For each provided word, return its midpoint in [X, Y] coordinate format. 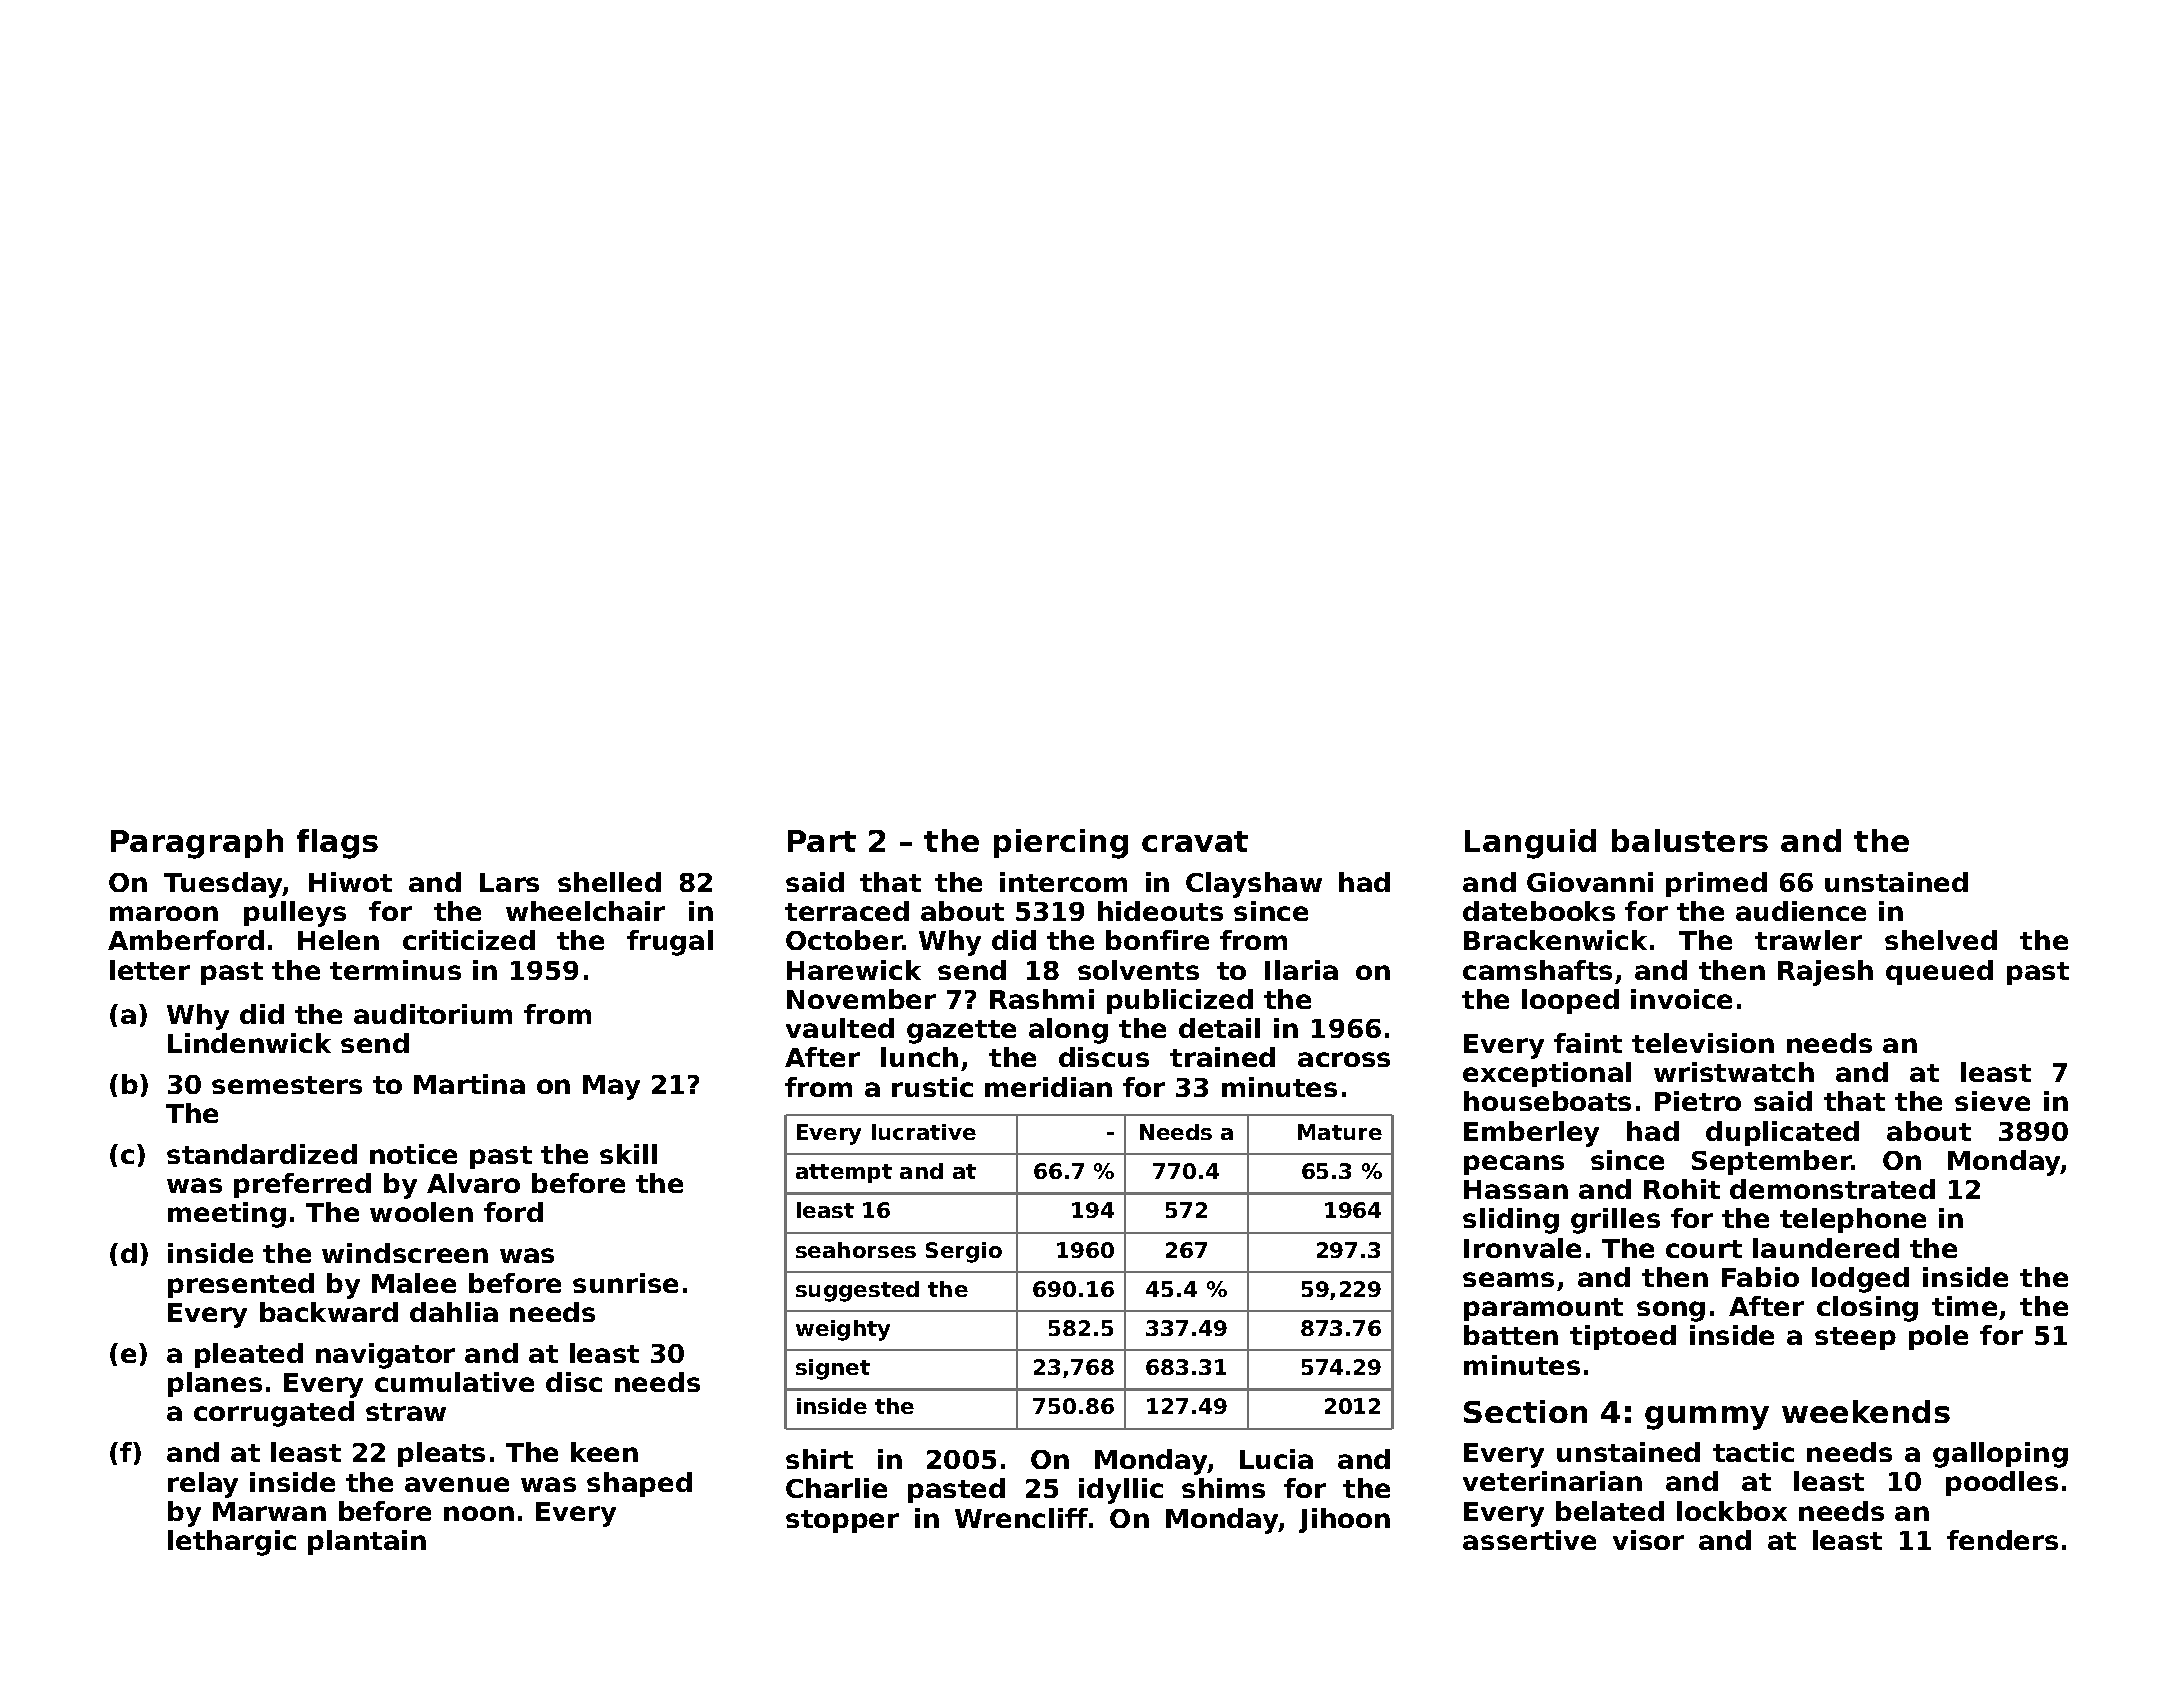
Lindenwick [249, 1043]
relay [203, 1485]
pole [1938, 1337]
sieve [1992, 1101]
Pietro [1698, 1101]
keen [604, 1452]
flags [337, 844]
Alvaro [473, 1183]
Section [1525, 1411]
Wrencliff [1021, 1518]
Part [822, 841]
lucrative [924, 1132]
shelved [1941, 940]
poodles [2002, 1483]
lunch [919, 1057]
